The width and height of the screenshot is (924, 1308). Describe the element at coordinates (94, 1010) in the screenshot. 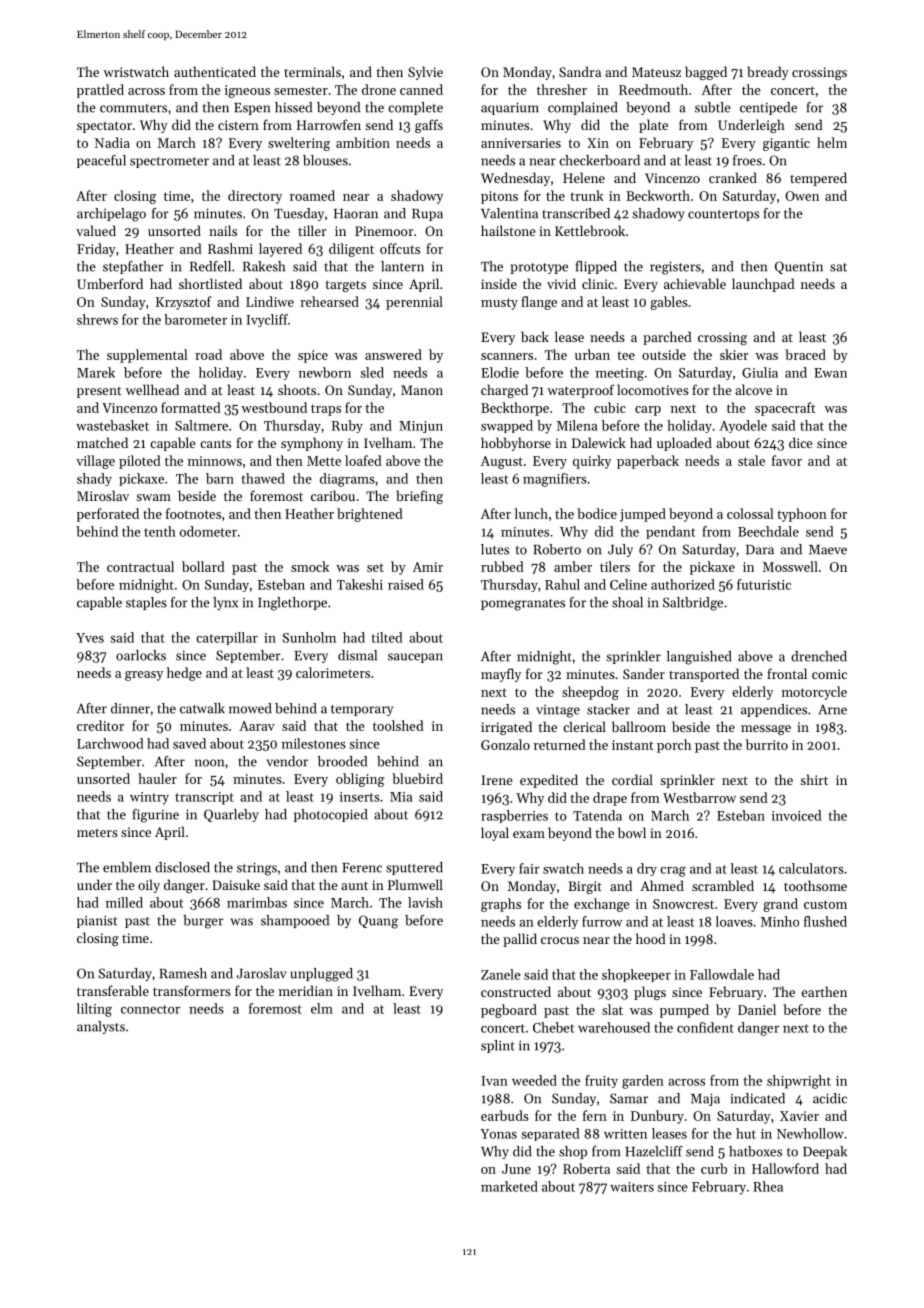

I see `lilting` at that location.
